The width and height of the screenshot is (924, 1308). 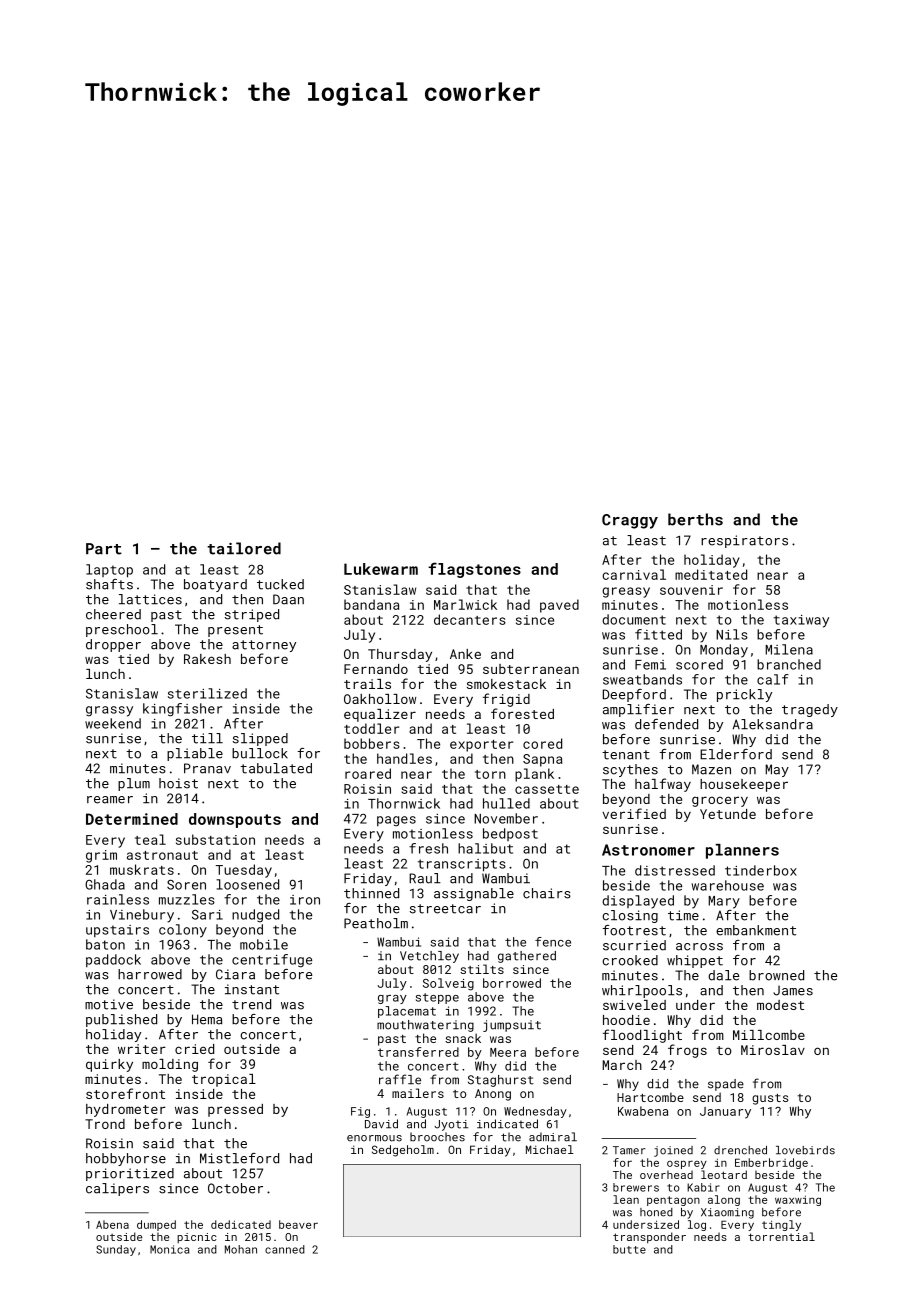 I want to click on picnic, so click(x=197, y=1238).
